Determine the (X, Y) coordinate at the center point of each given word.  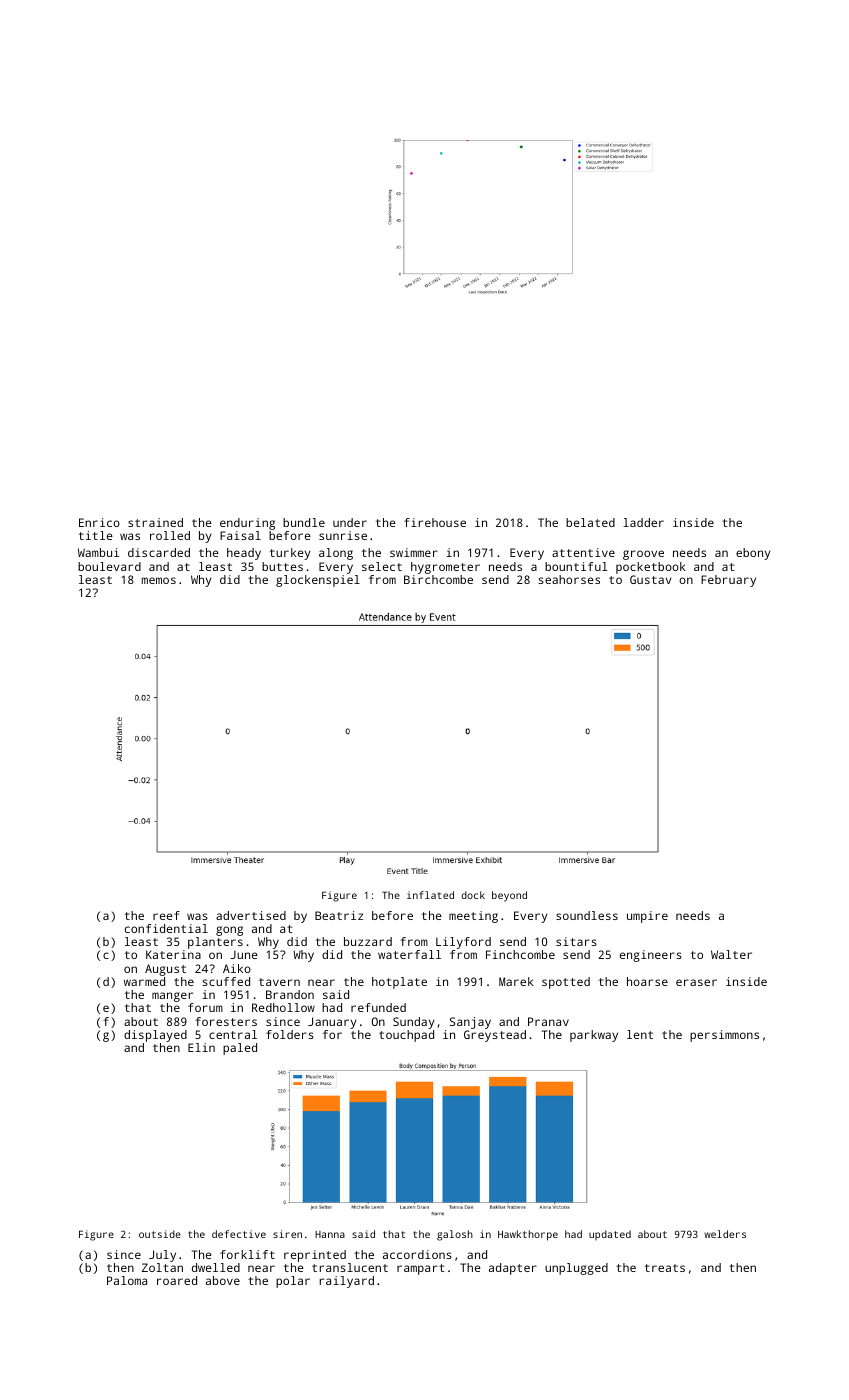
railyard (347, 1282)
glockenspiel (318, 581)
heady (244, 554)
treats (665, 1268)
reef (166, 915)
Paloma (127, 1280)
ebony (753, 554)
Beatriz (339, 915)
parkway (594, 1036)
